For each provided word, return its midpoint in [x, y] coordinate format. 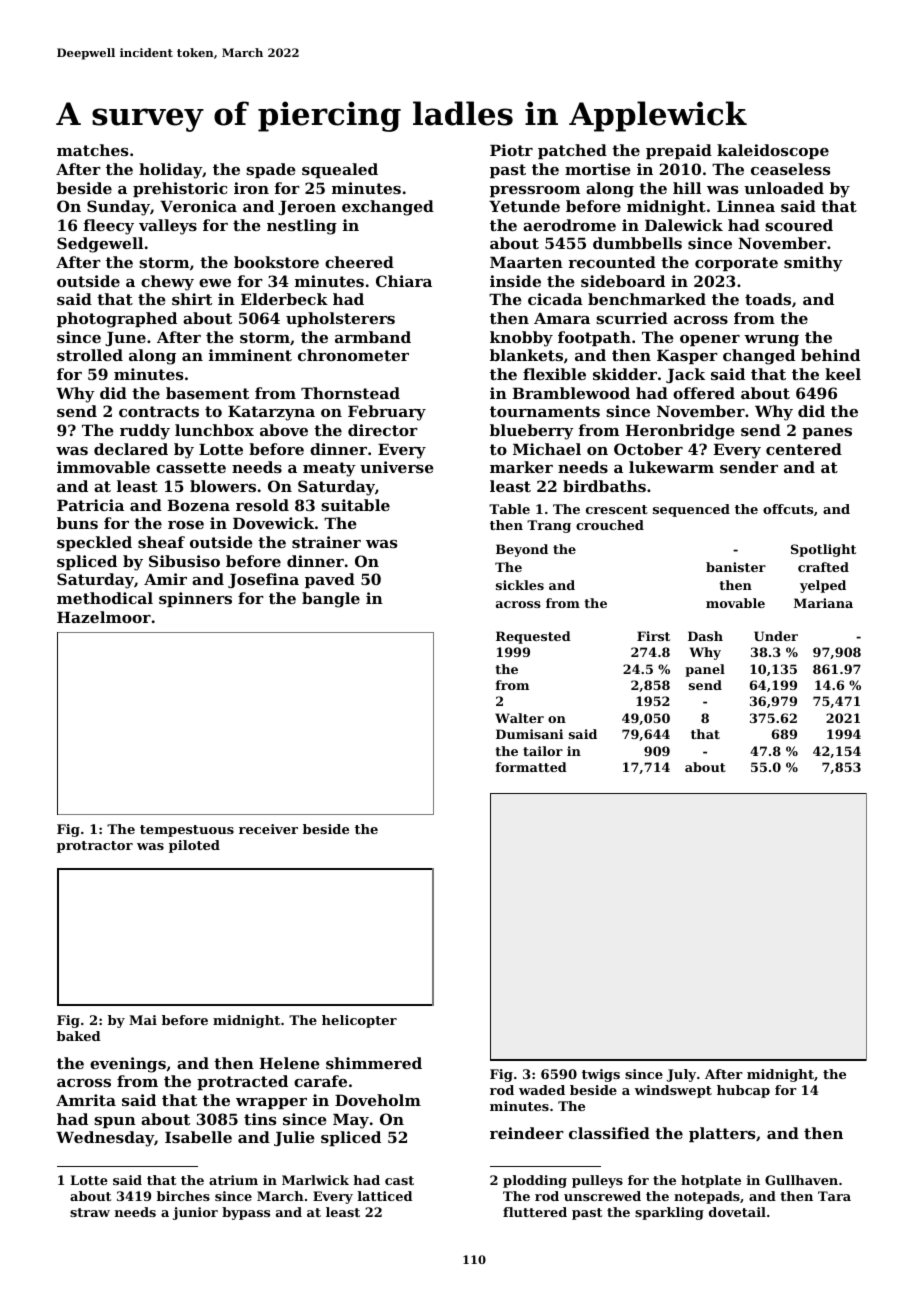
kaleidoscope [773, 151]
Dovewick [273, 523]
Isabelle [198, 1137]
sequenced [691, 510]
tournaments [545, 411]
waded [542, 1090]
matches [92, 150]
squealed [340, 170]
